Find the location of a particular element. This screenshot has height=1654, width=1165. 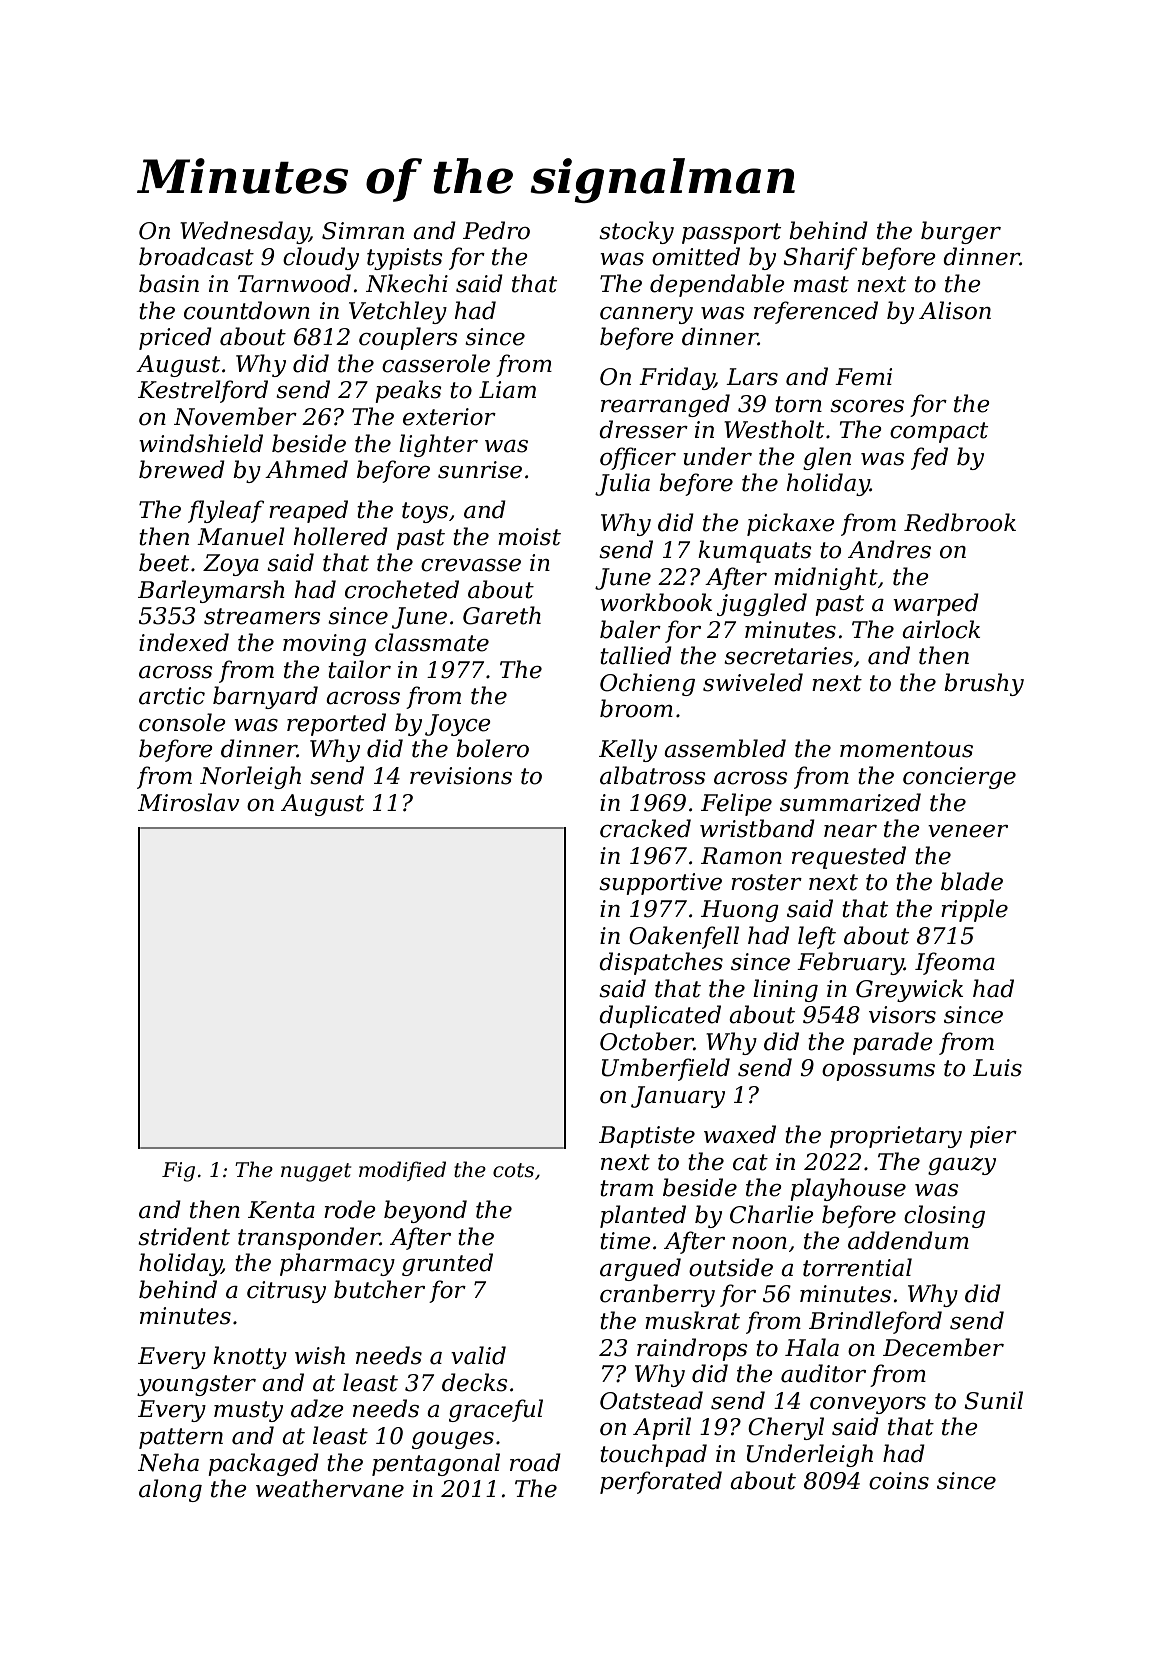

burger is located at coordinates (961, 232).
